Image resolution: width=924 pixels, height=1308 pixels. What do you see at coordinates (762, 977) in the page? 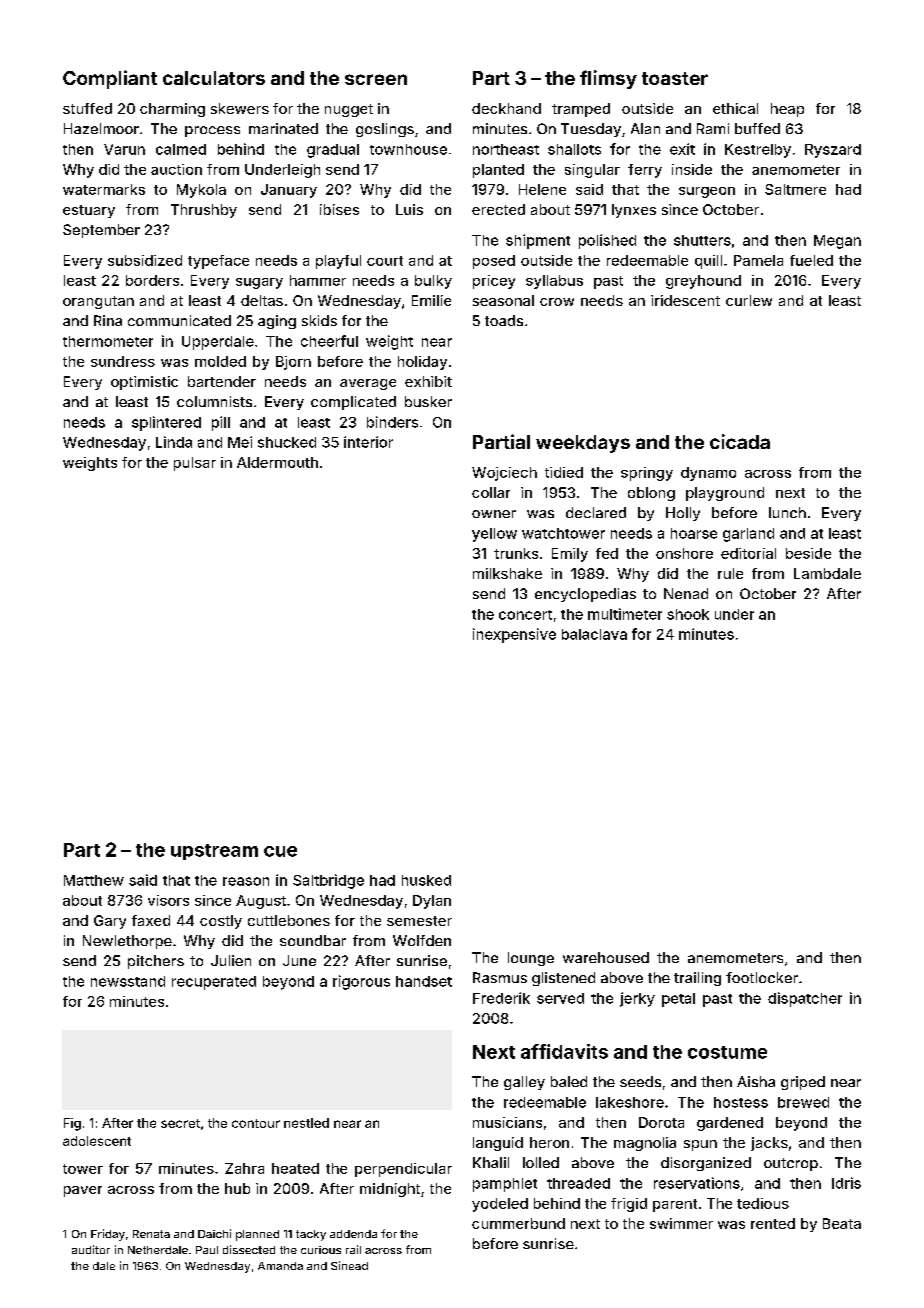
I see `footlocker` at bounding box center [762, 977].
